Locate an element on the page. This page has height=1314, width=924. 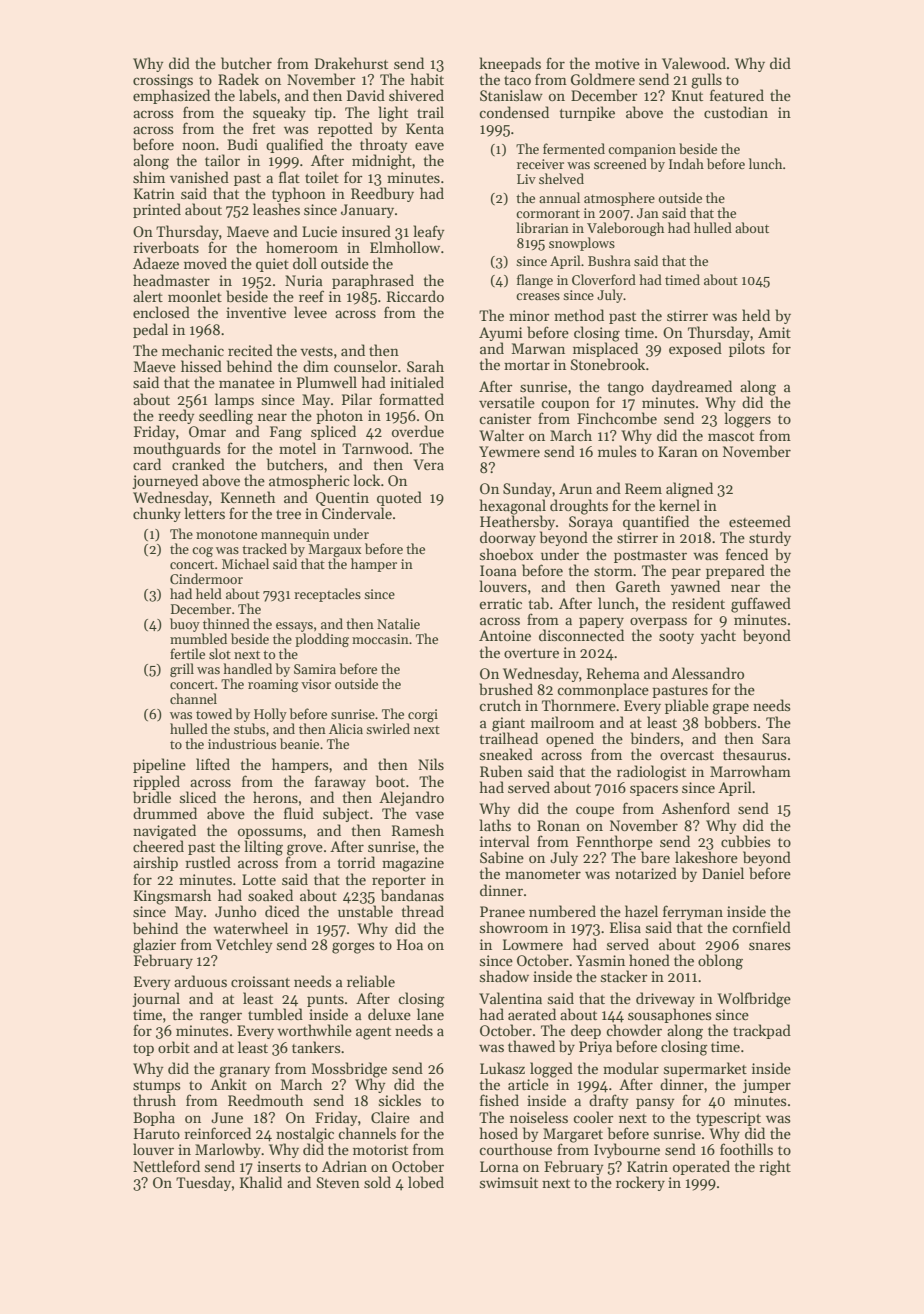
Khalid is located at coordinates (261, 1182).
